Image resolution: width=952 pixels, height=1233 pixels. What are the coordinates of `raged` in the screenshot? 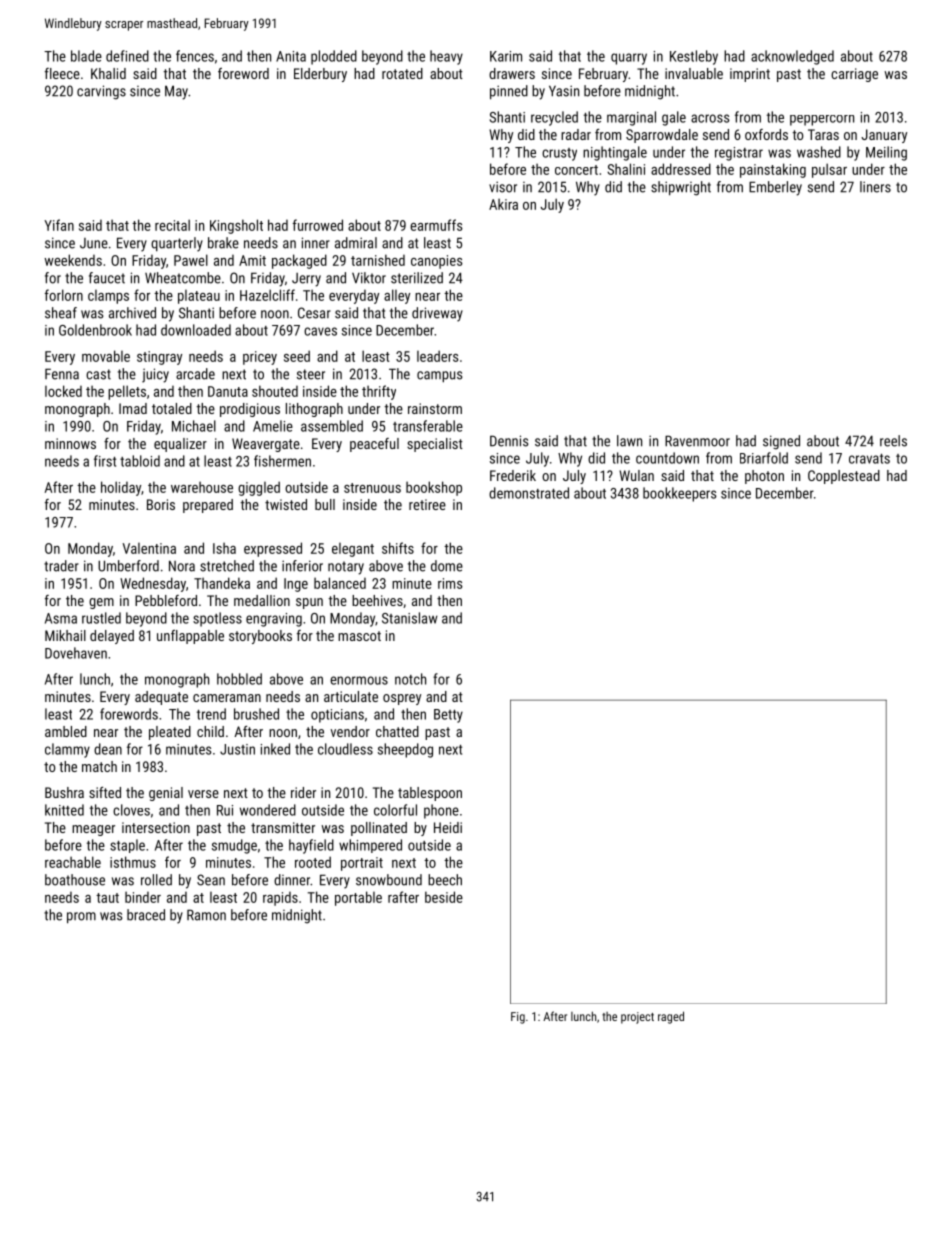 It's located at (671, 1017).
